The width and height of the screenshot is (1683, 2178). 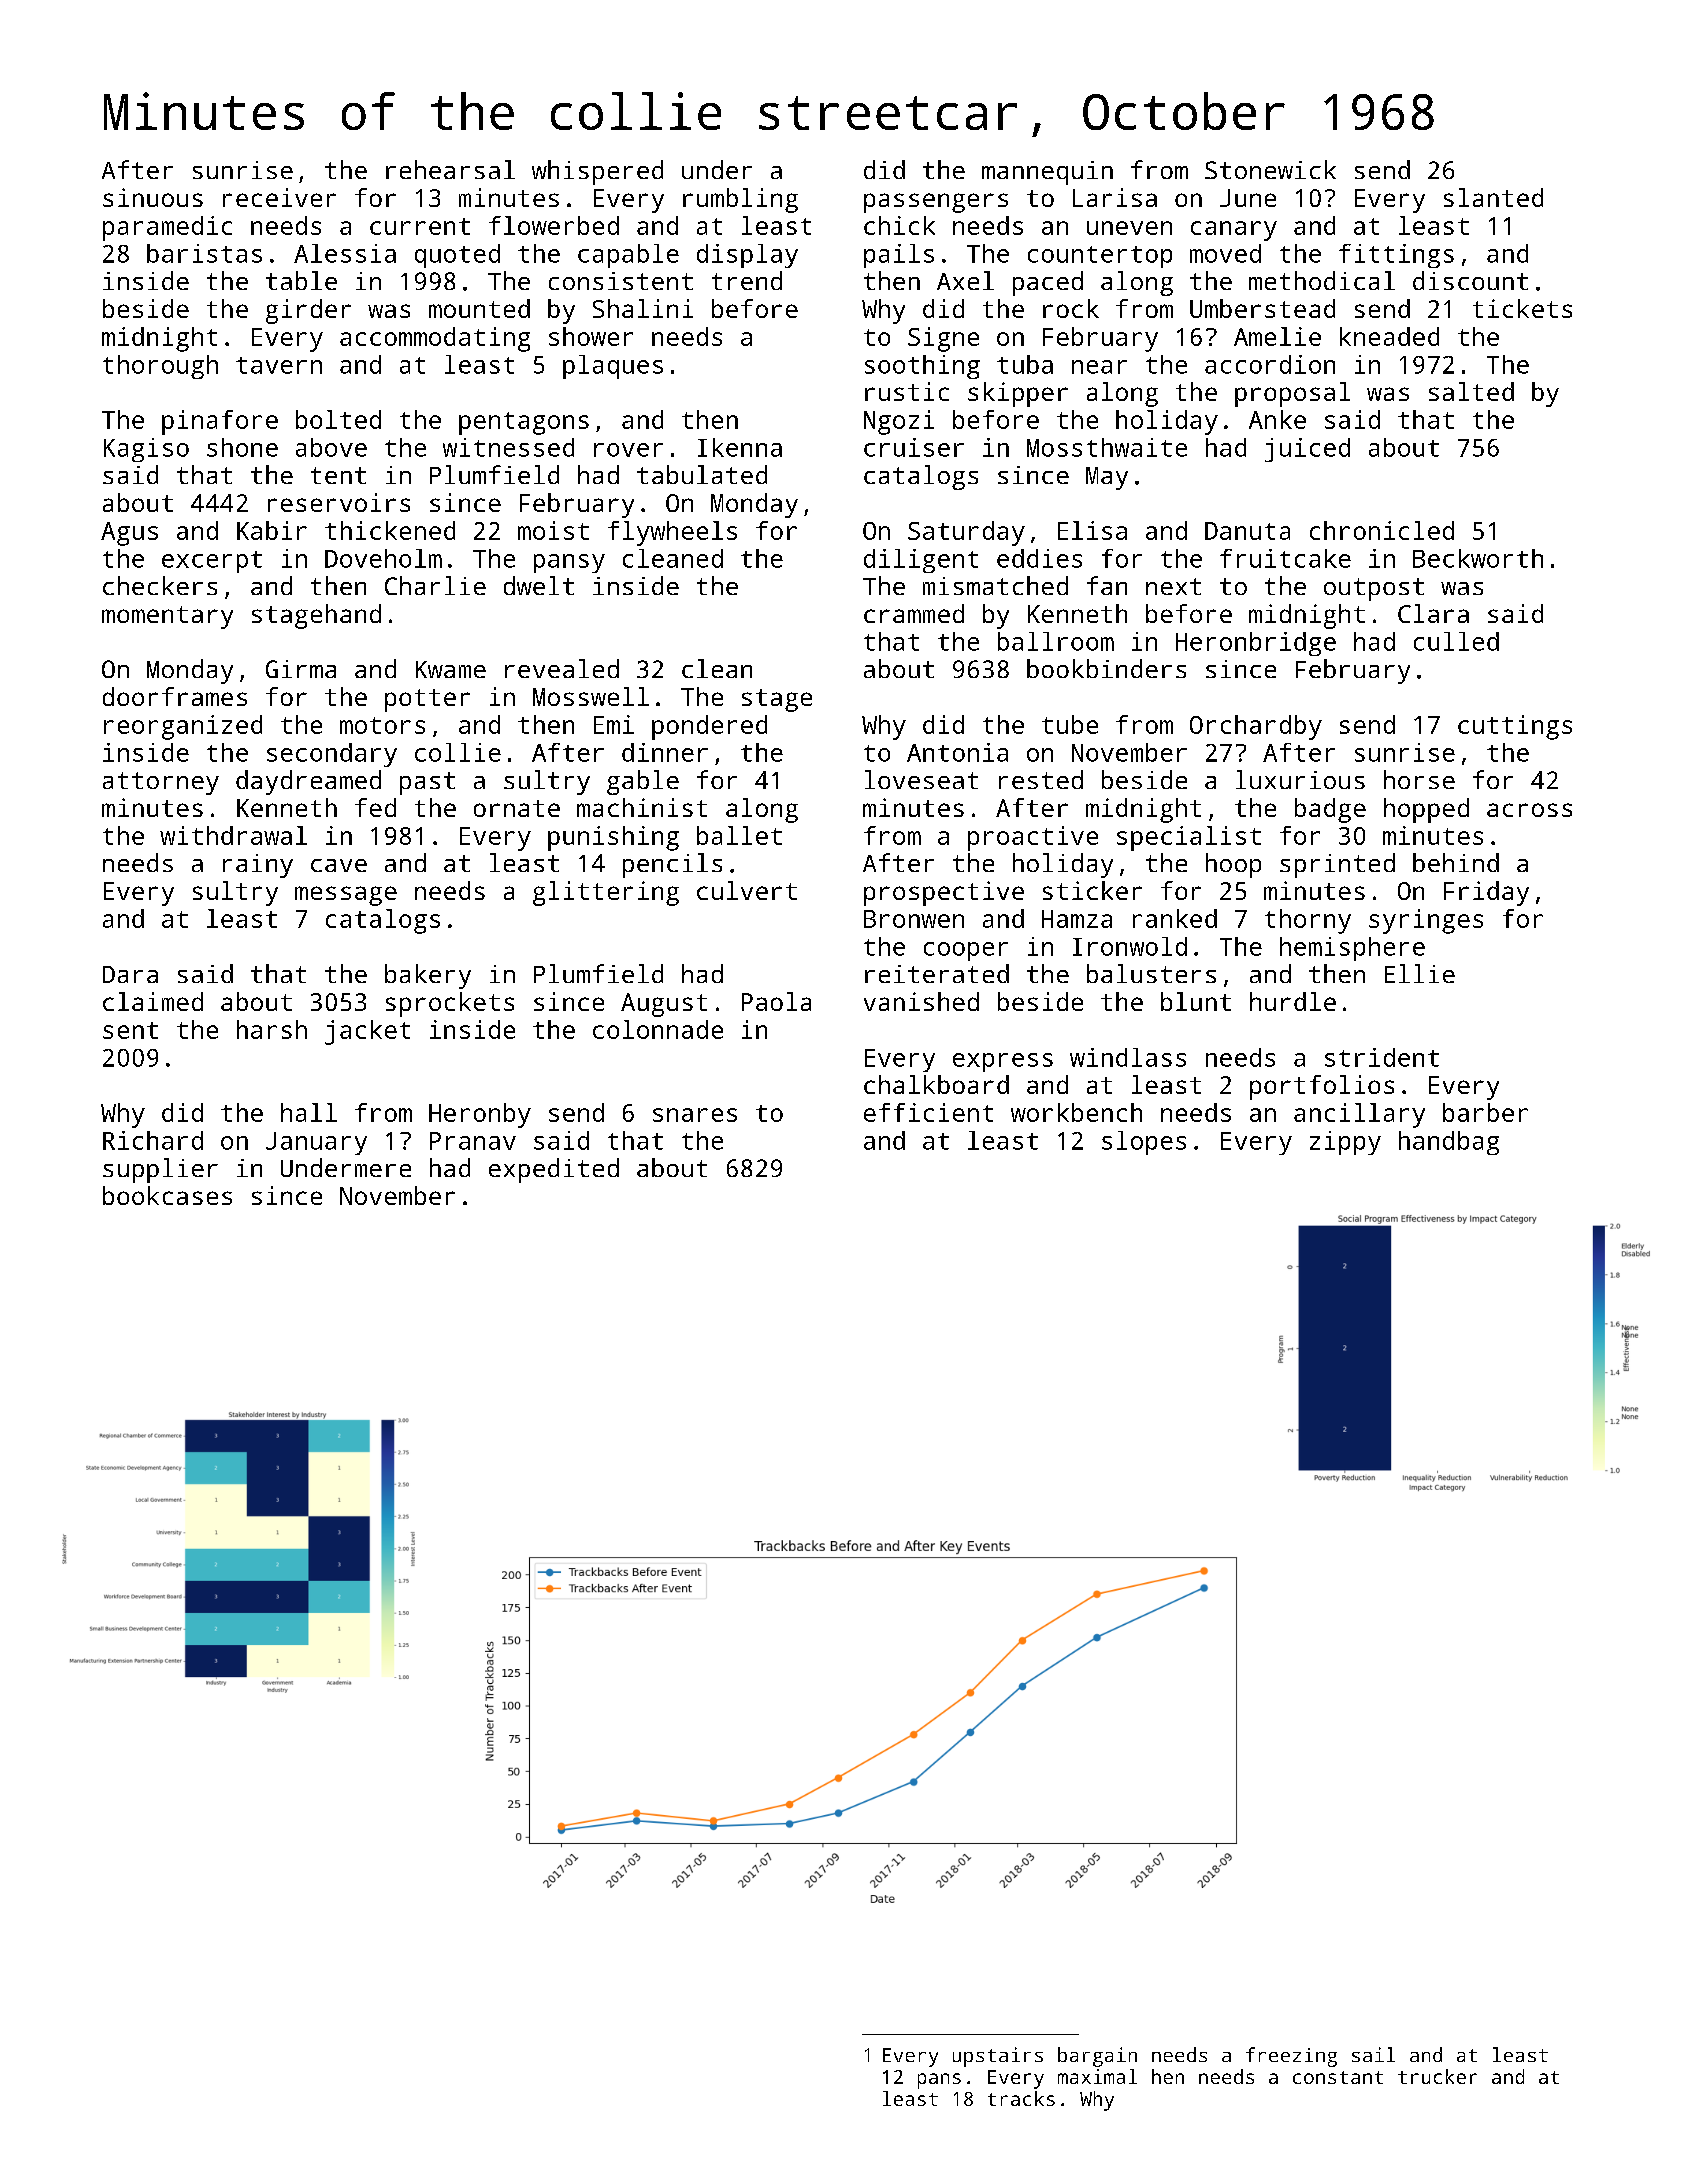 I want to click on tracks, so click(x=1021, y=2098).
